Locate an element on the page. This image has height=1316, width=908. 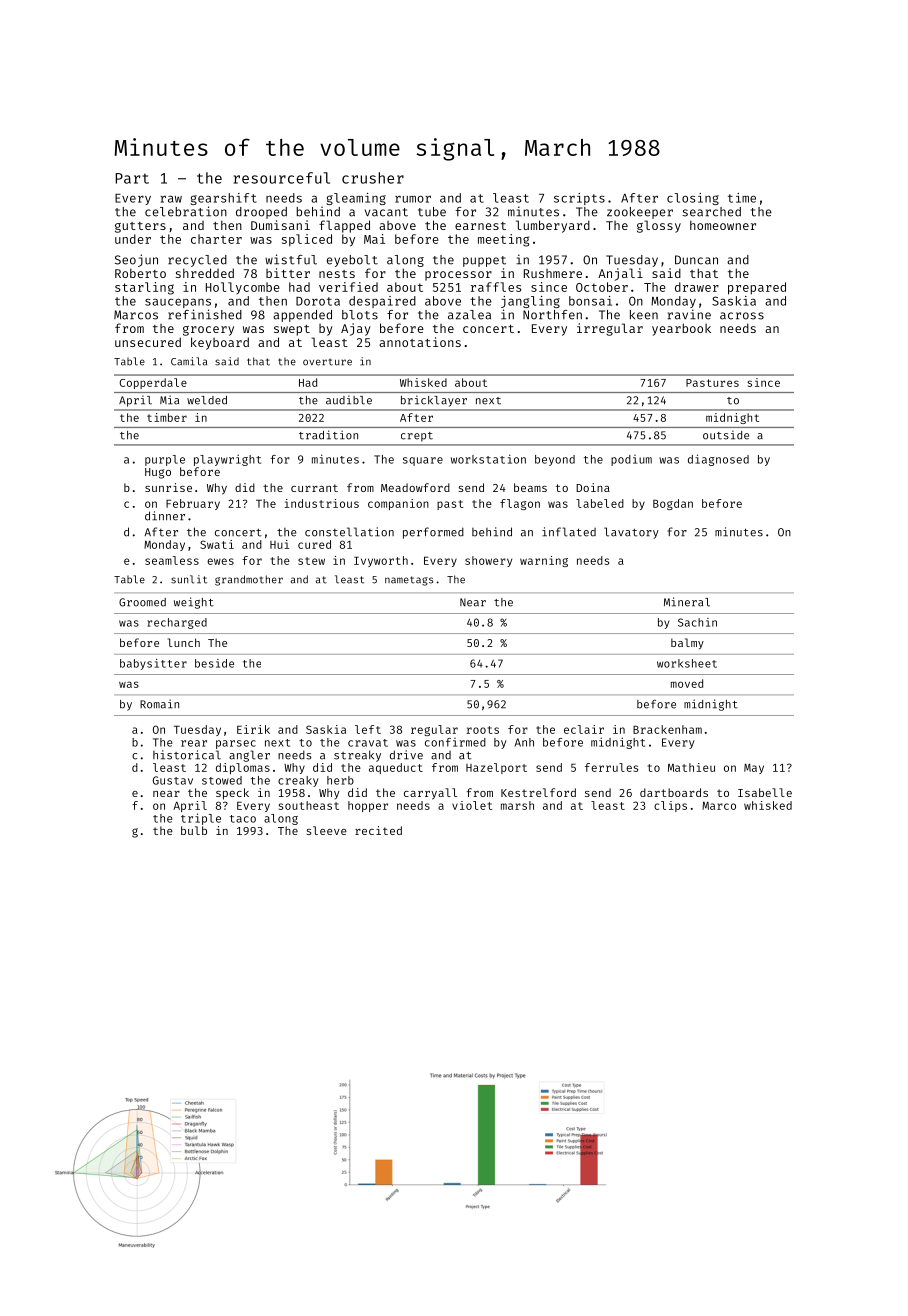
closing is located at coordinates (693, 199).
